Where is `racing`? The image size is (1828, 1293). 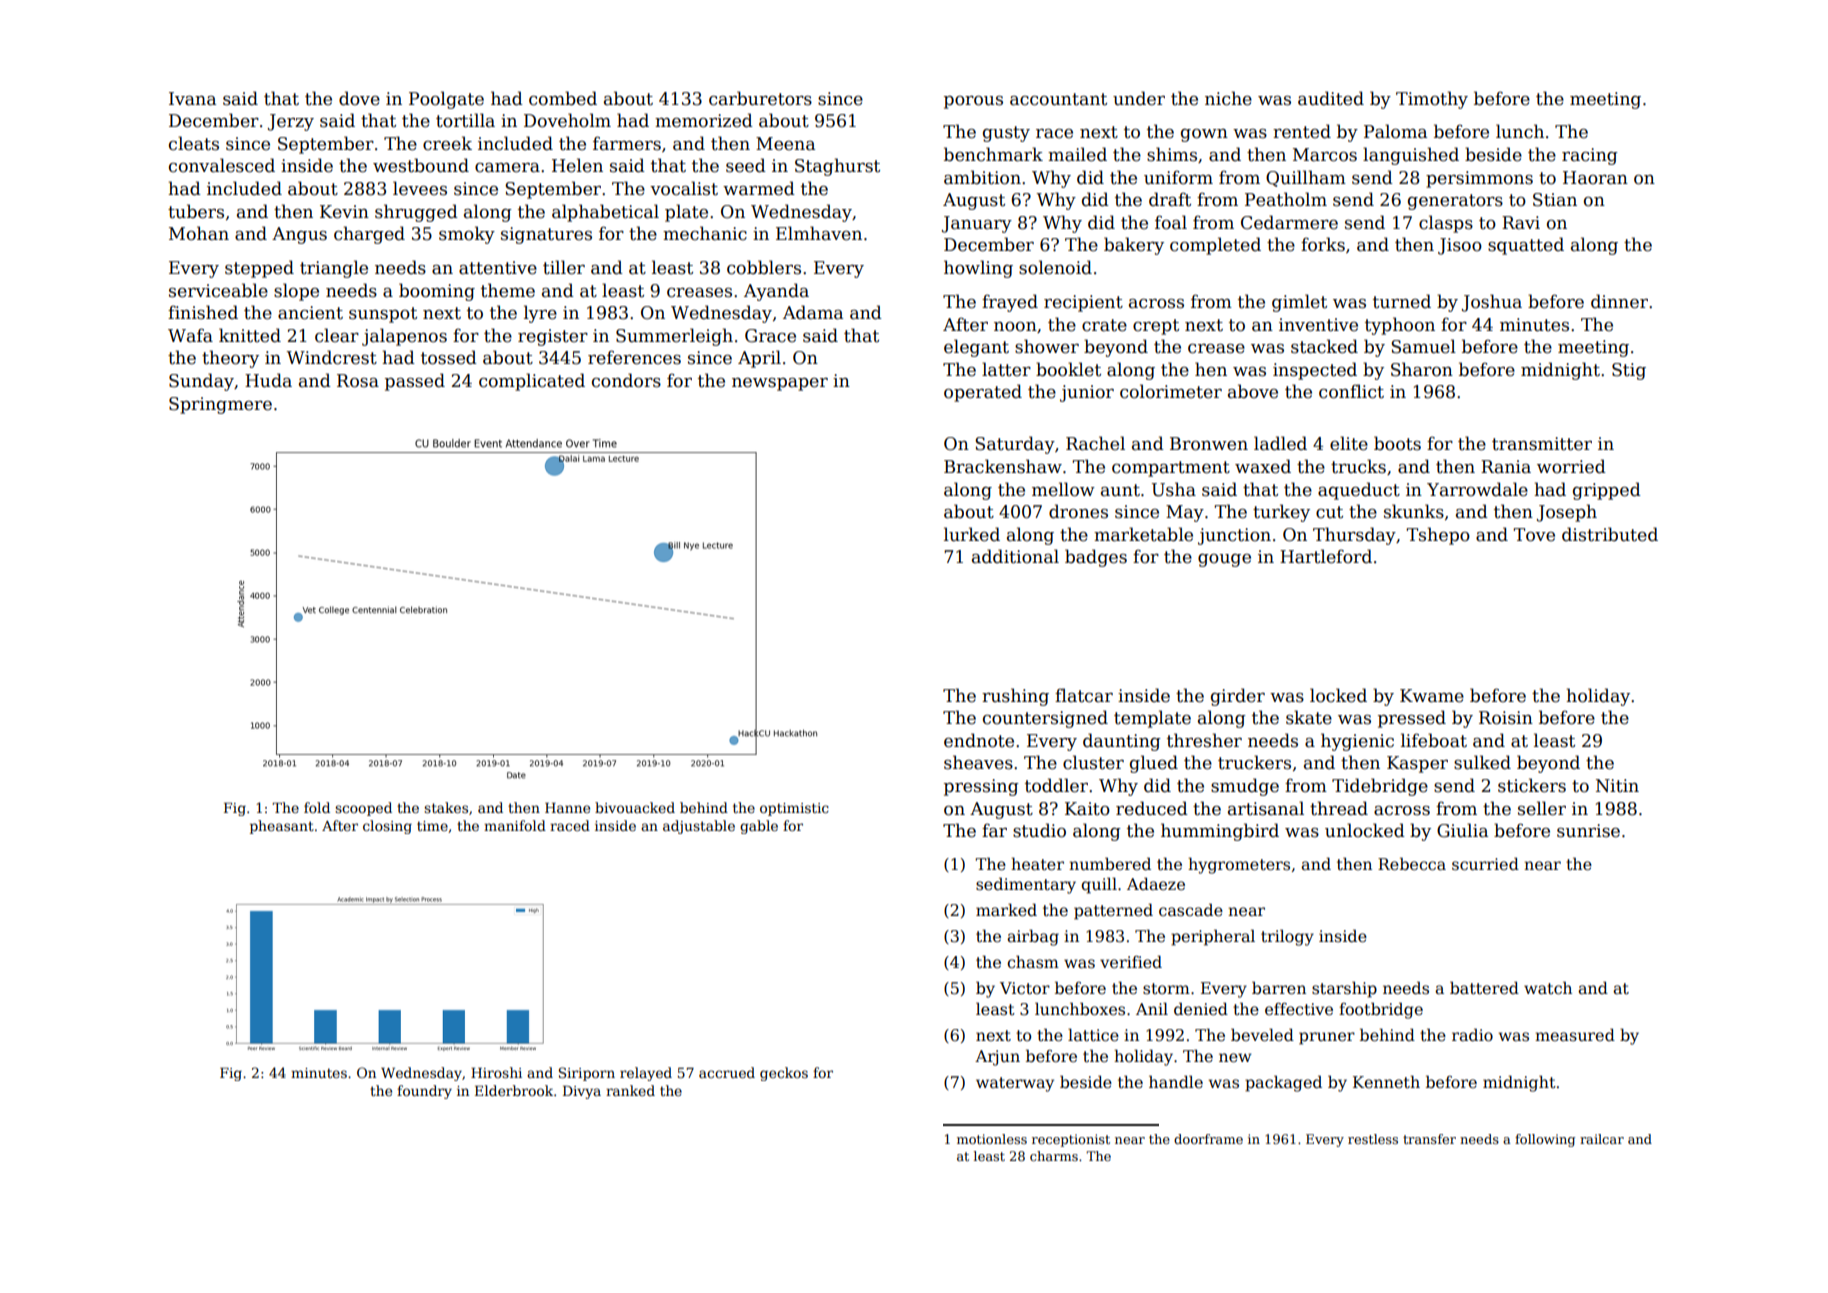 racing is located at coordinates (1590, 156).
